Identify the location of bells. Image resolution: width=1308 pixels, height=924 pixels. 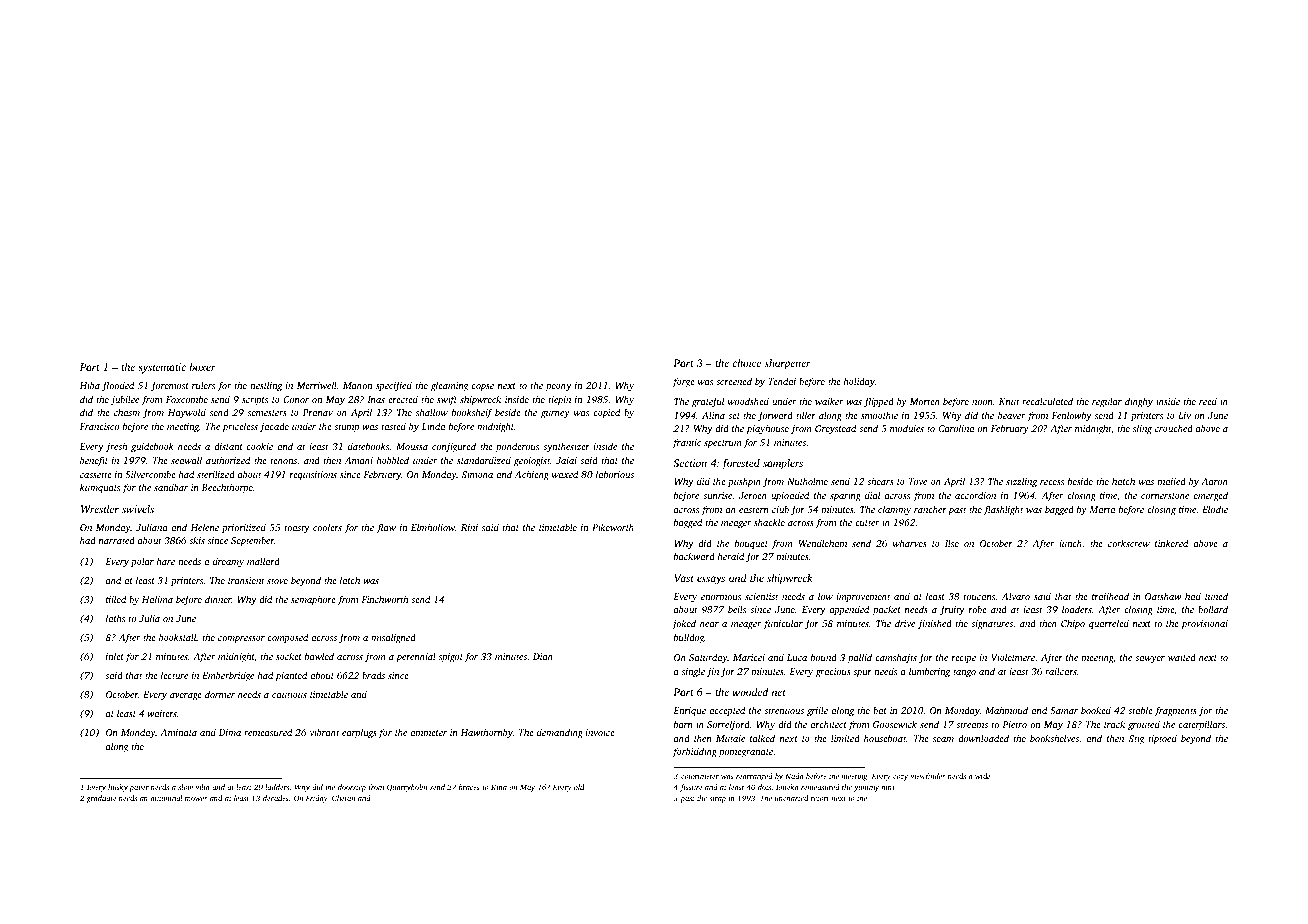
(737, 609).
